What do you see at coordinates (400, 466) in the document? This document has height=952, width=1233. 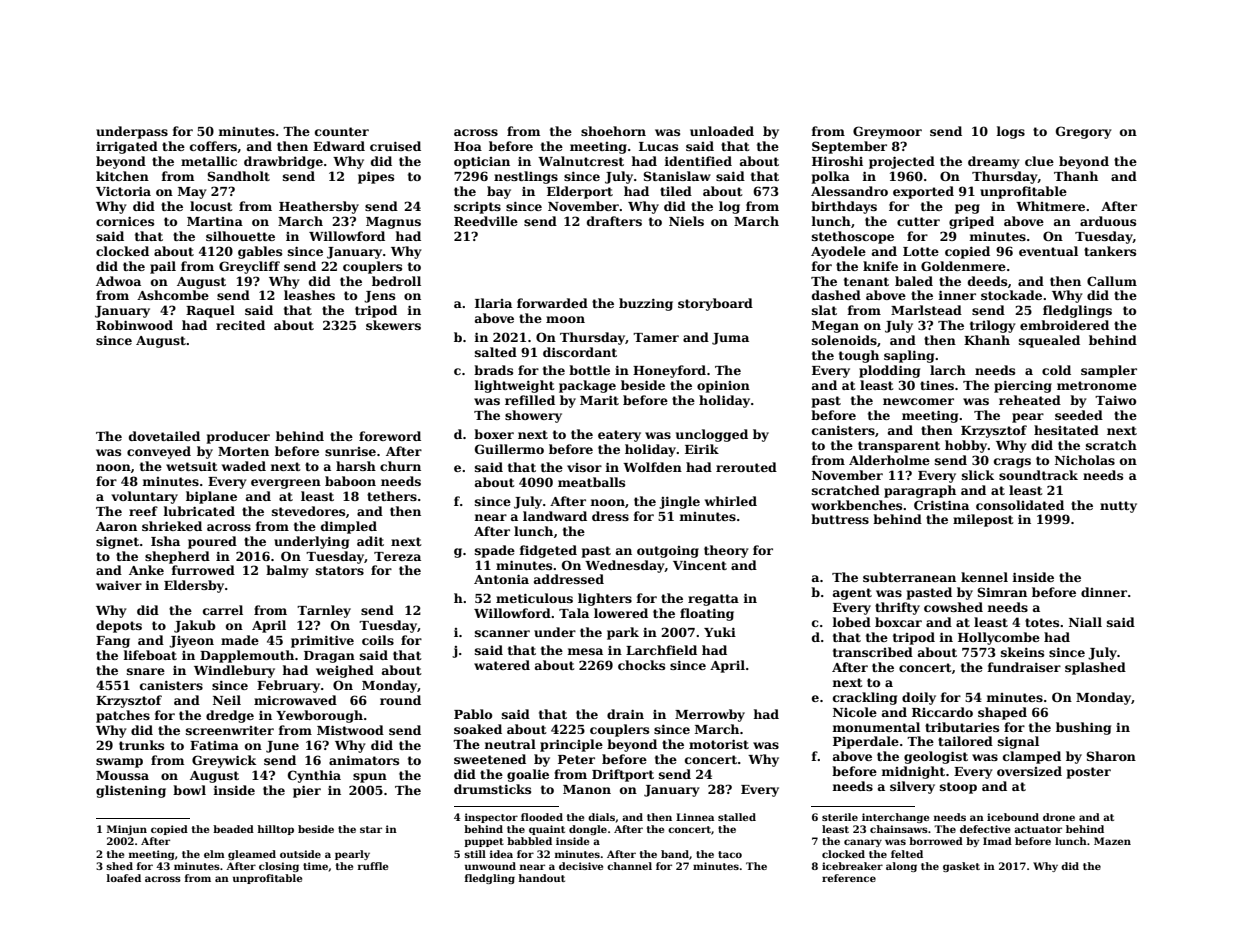 I see `churn` at bounding box center [400, 466].
